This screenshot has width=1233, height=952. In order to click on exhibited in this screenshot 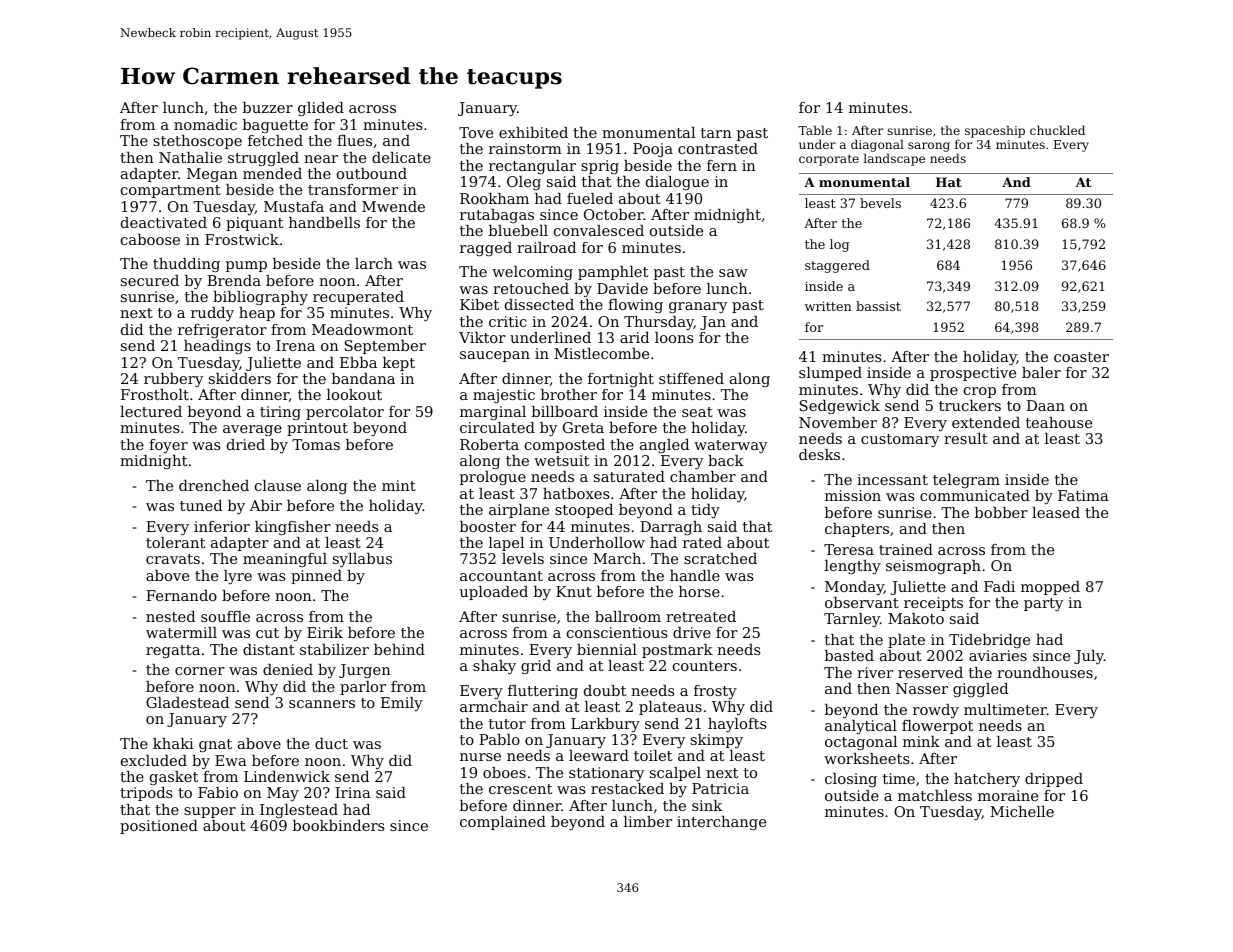, I will do `click(533, 132)`.
